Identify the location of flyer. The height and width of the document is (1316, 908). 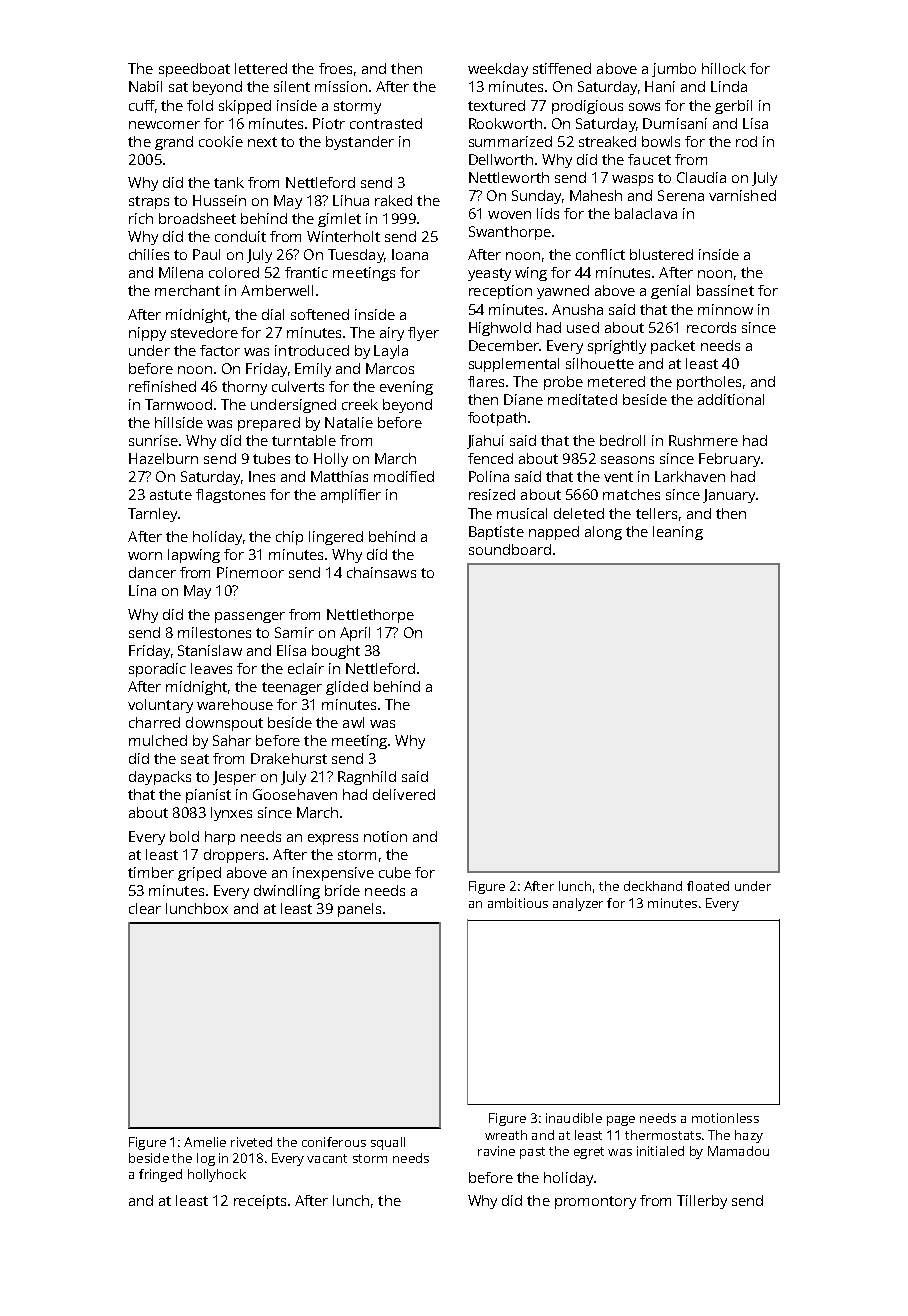
(423, 334).
